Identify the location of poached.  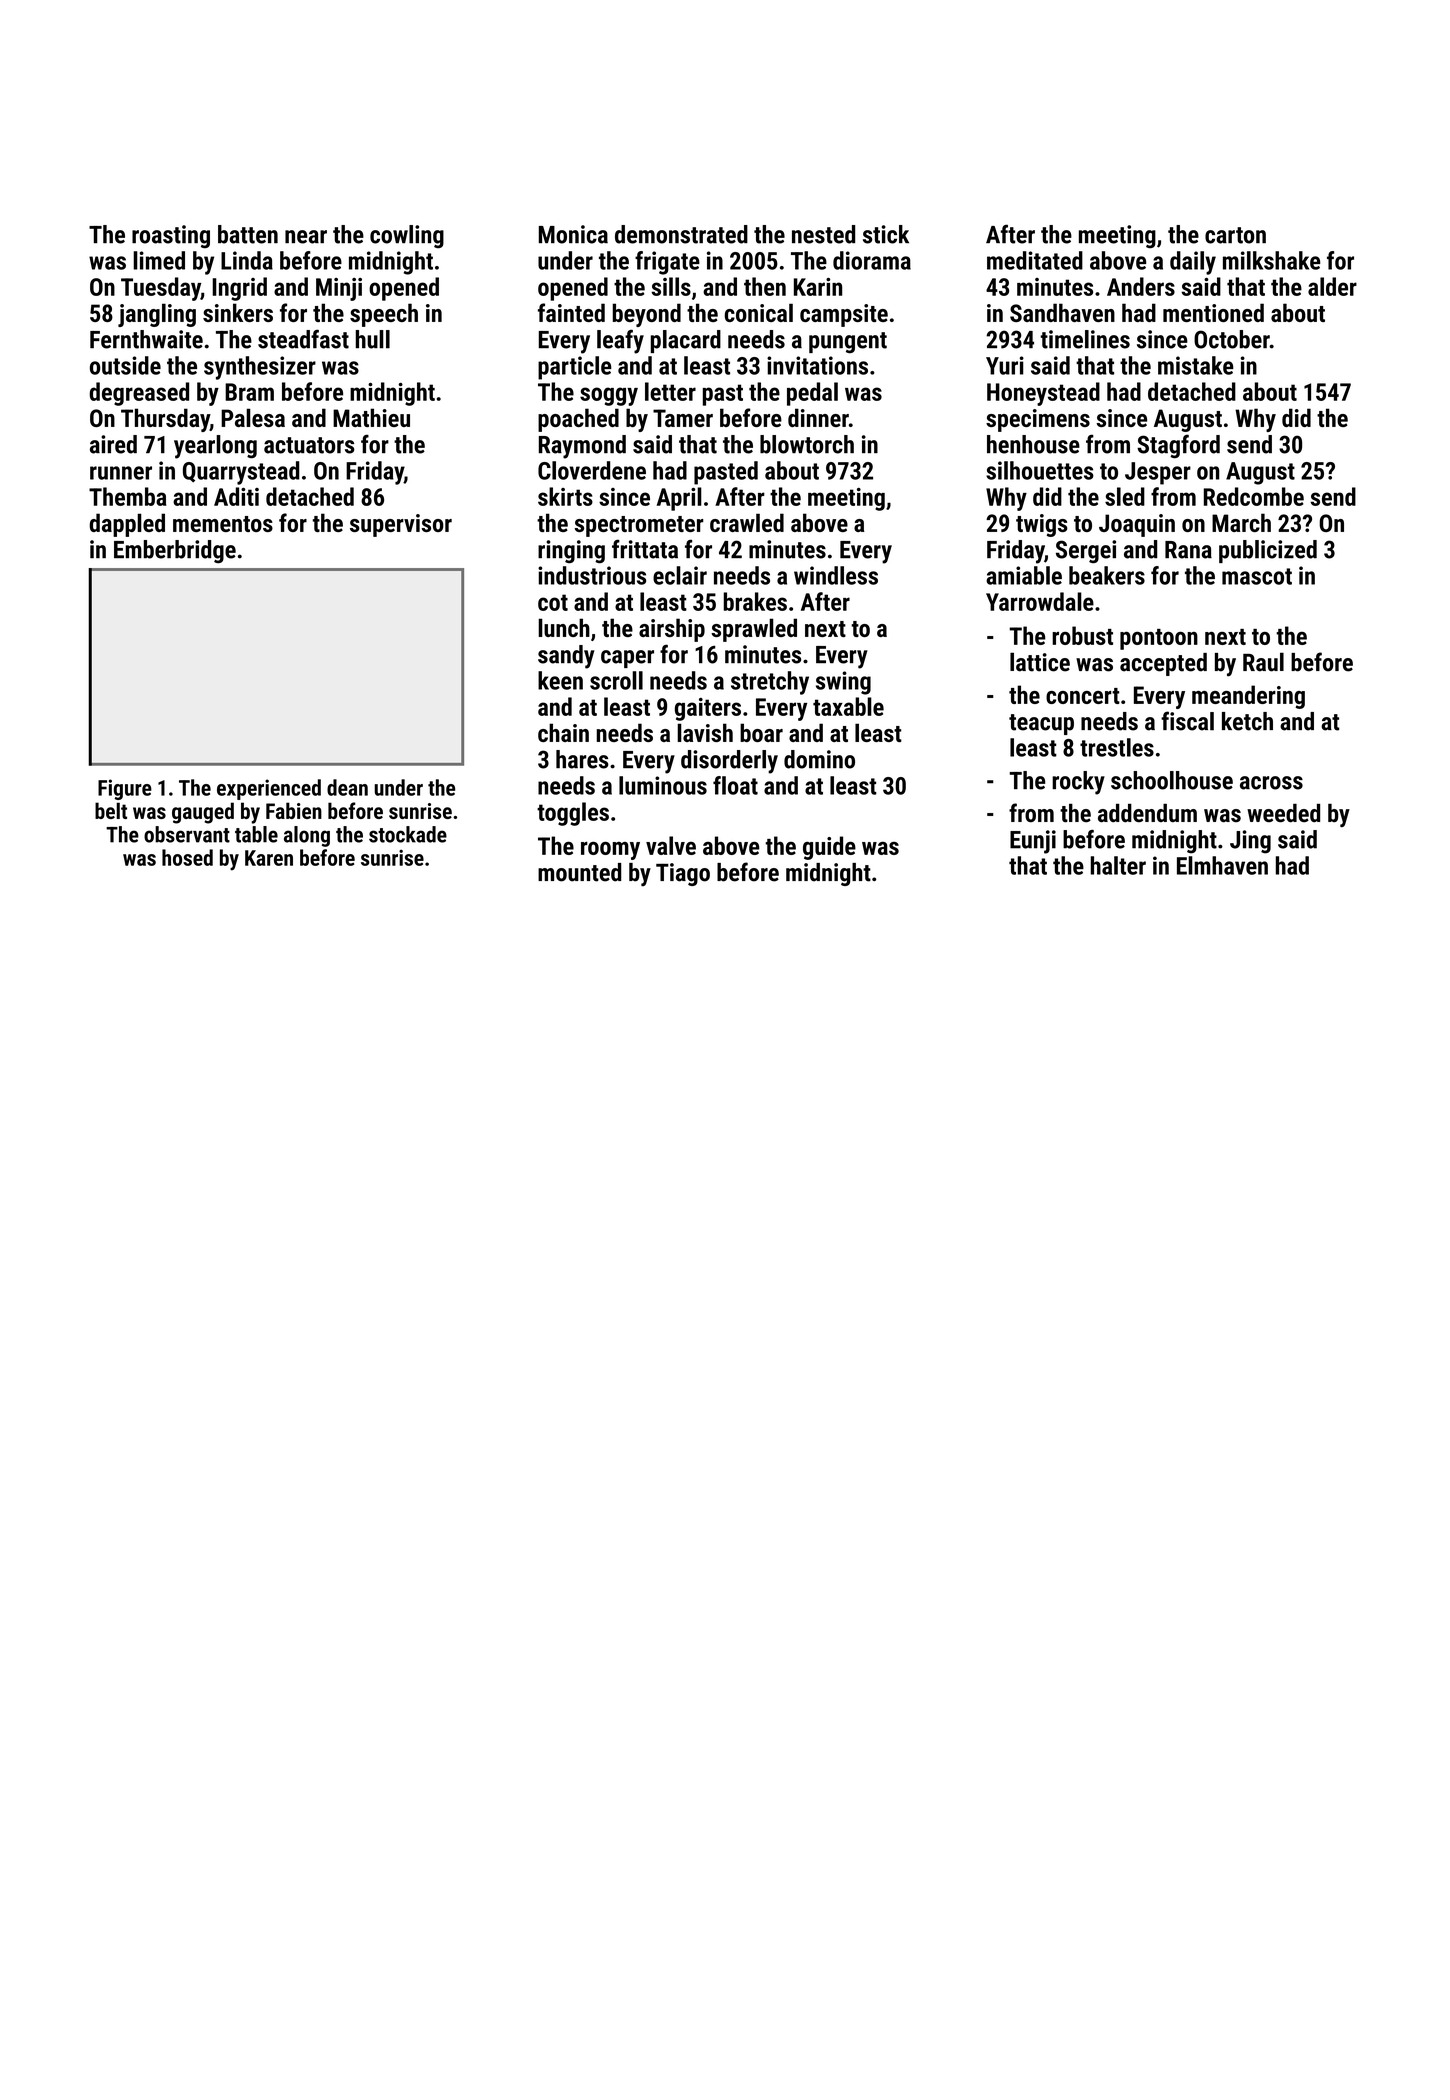
(578, 420).
